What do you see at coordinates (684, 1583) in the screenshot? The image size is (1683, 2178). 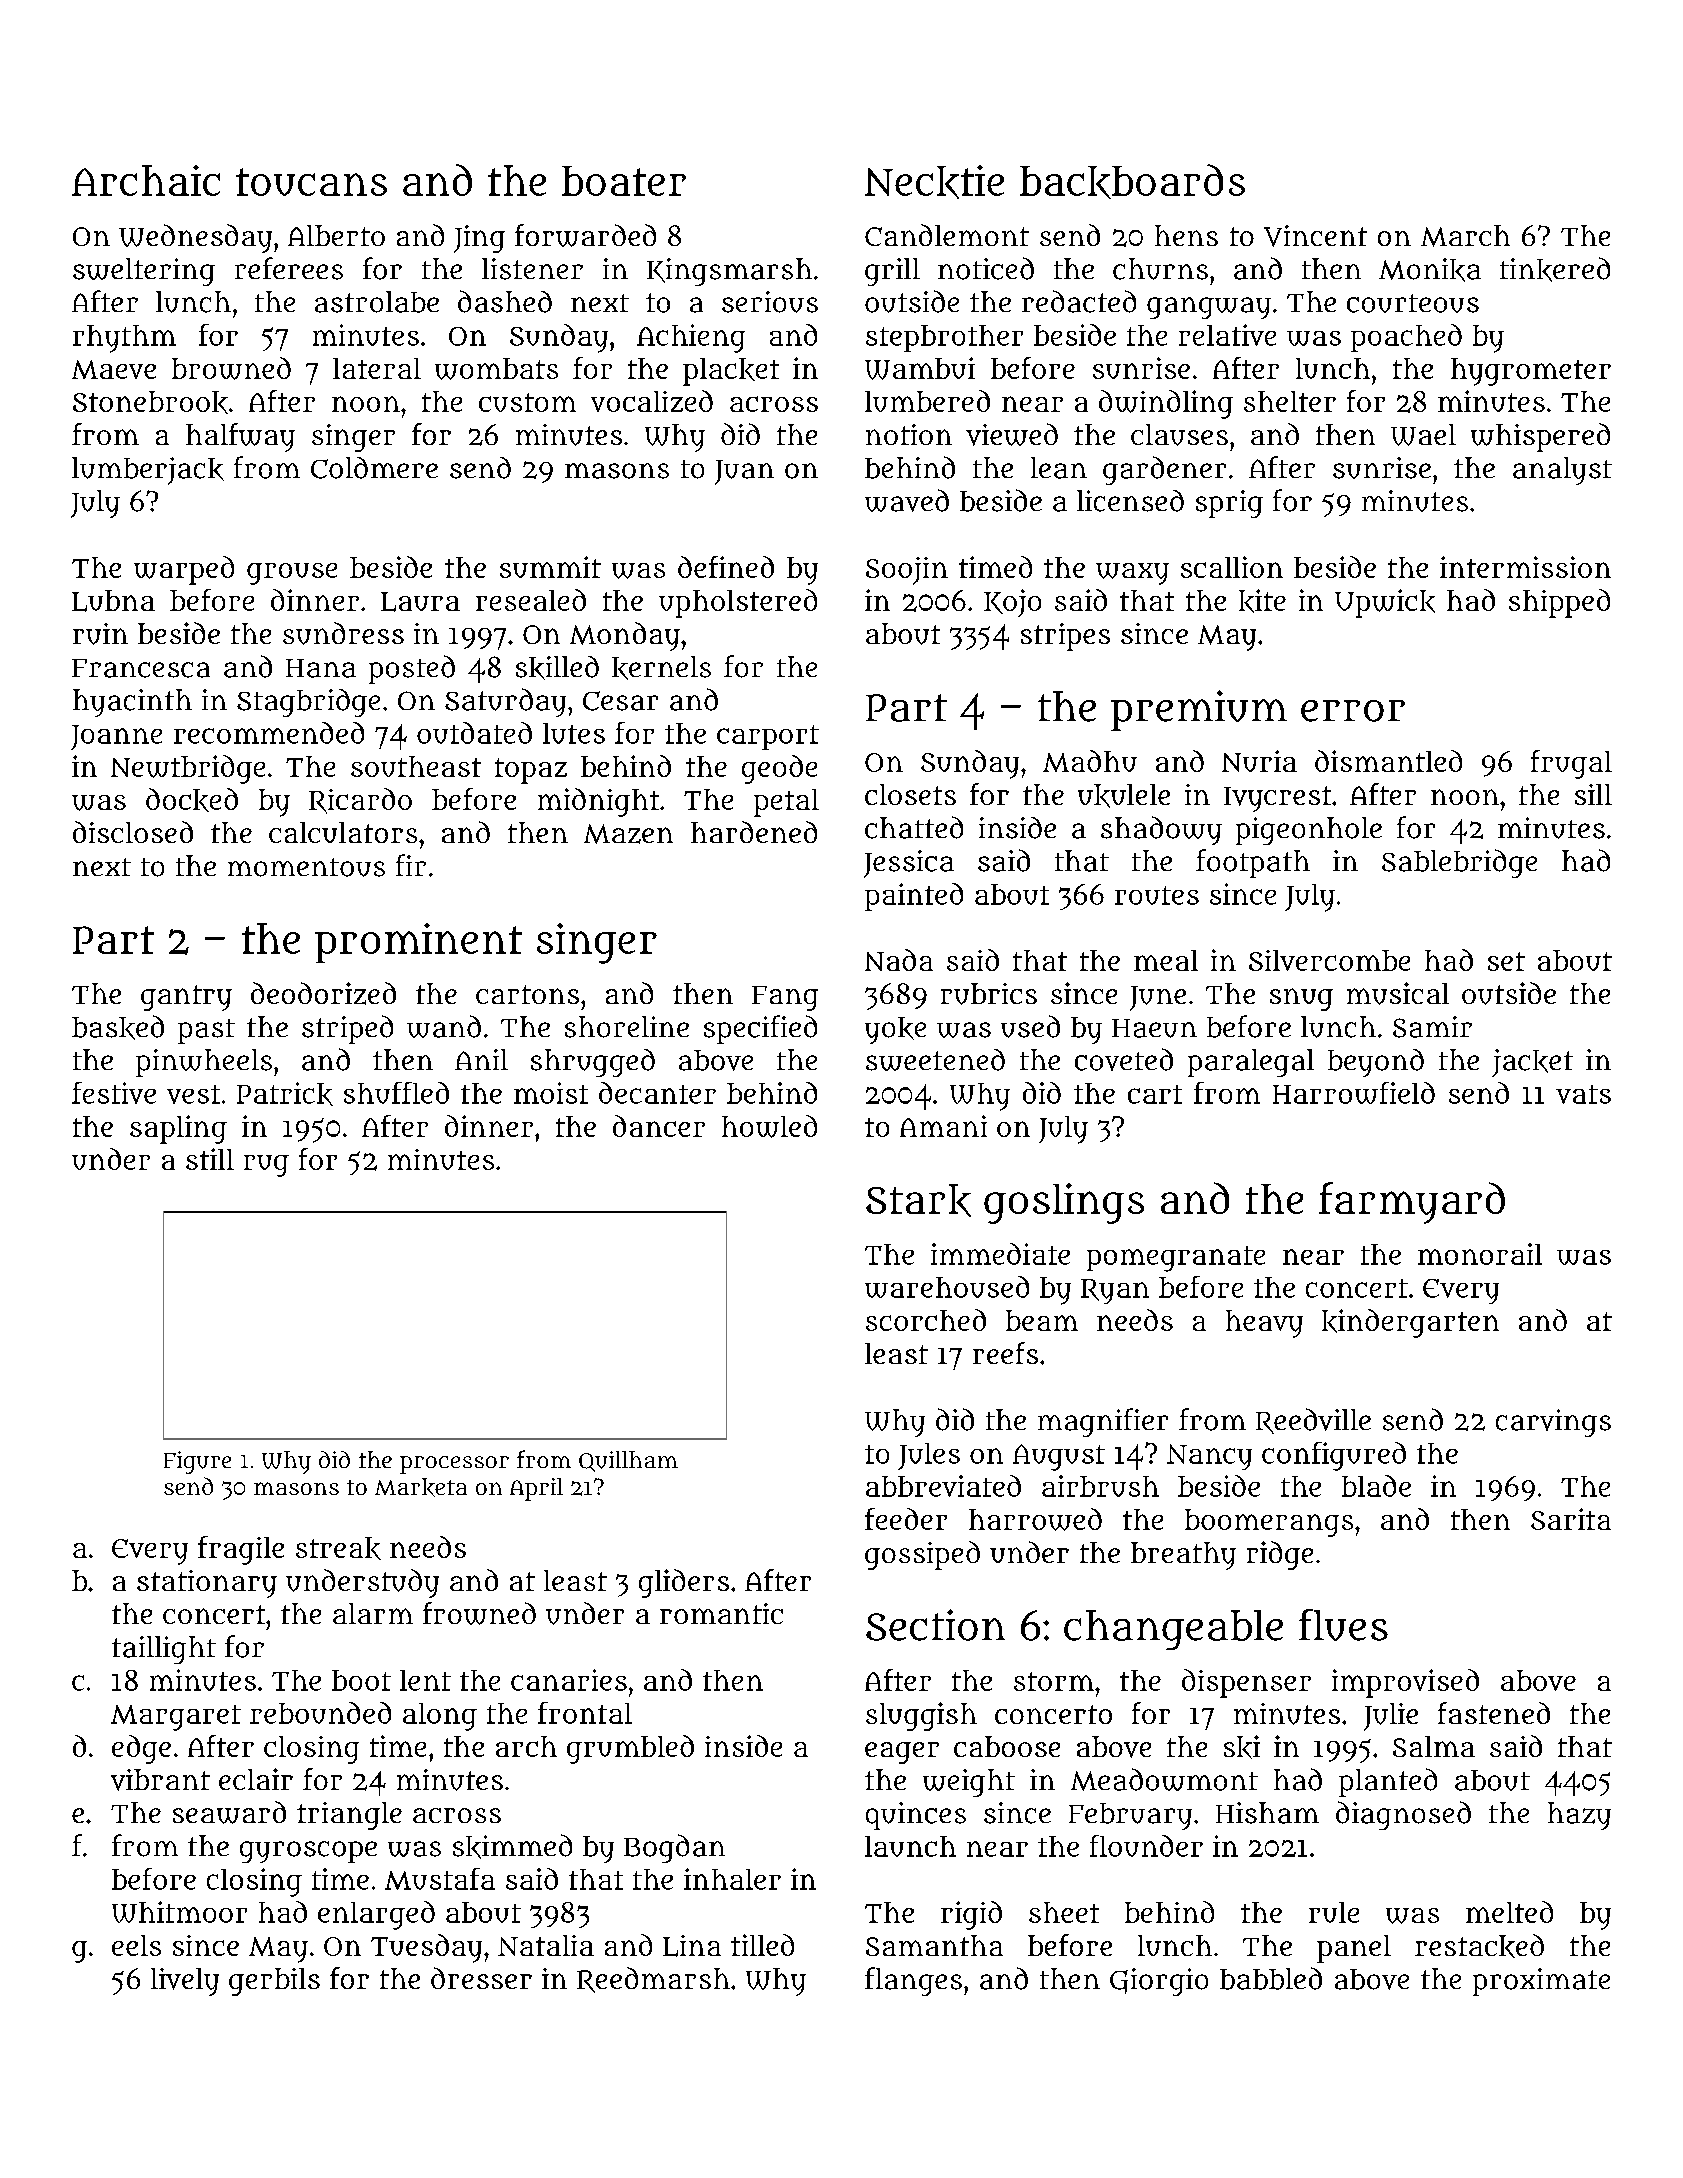 I see `gliders` at bounding box center [684, 1583].
